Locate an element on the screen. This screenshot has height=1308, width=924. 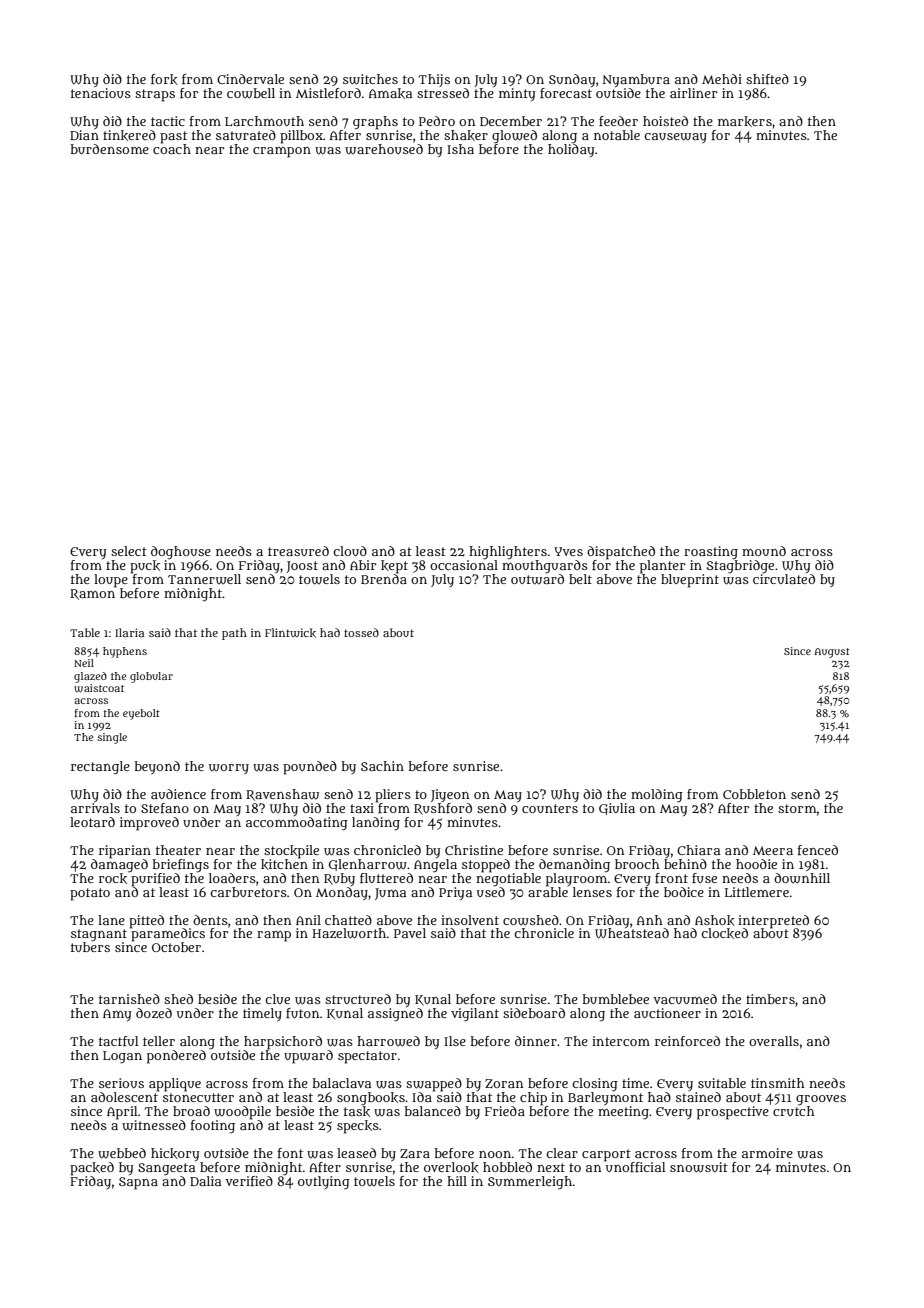
storm is located at coordinates (797, 808).
